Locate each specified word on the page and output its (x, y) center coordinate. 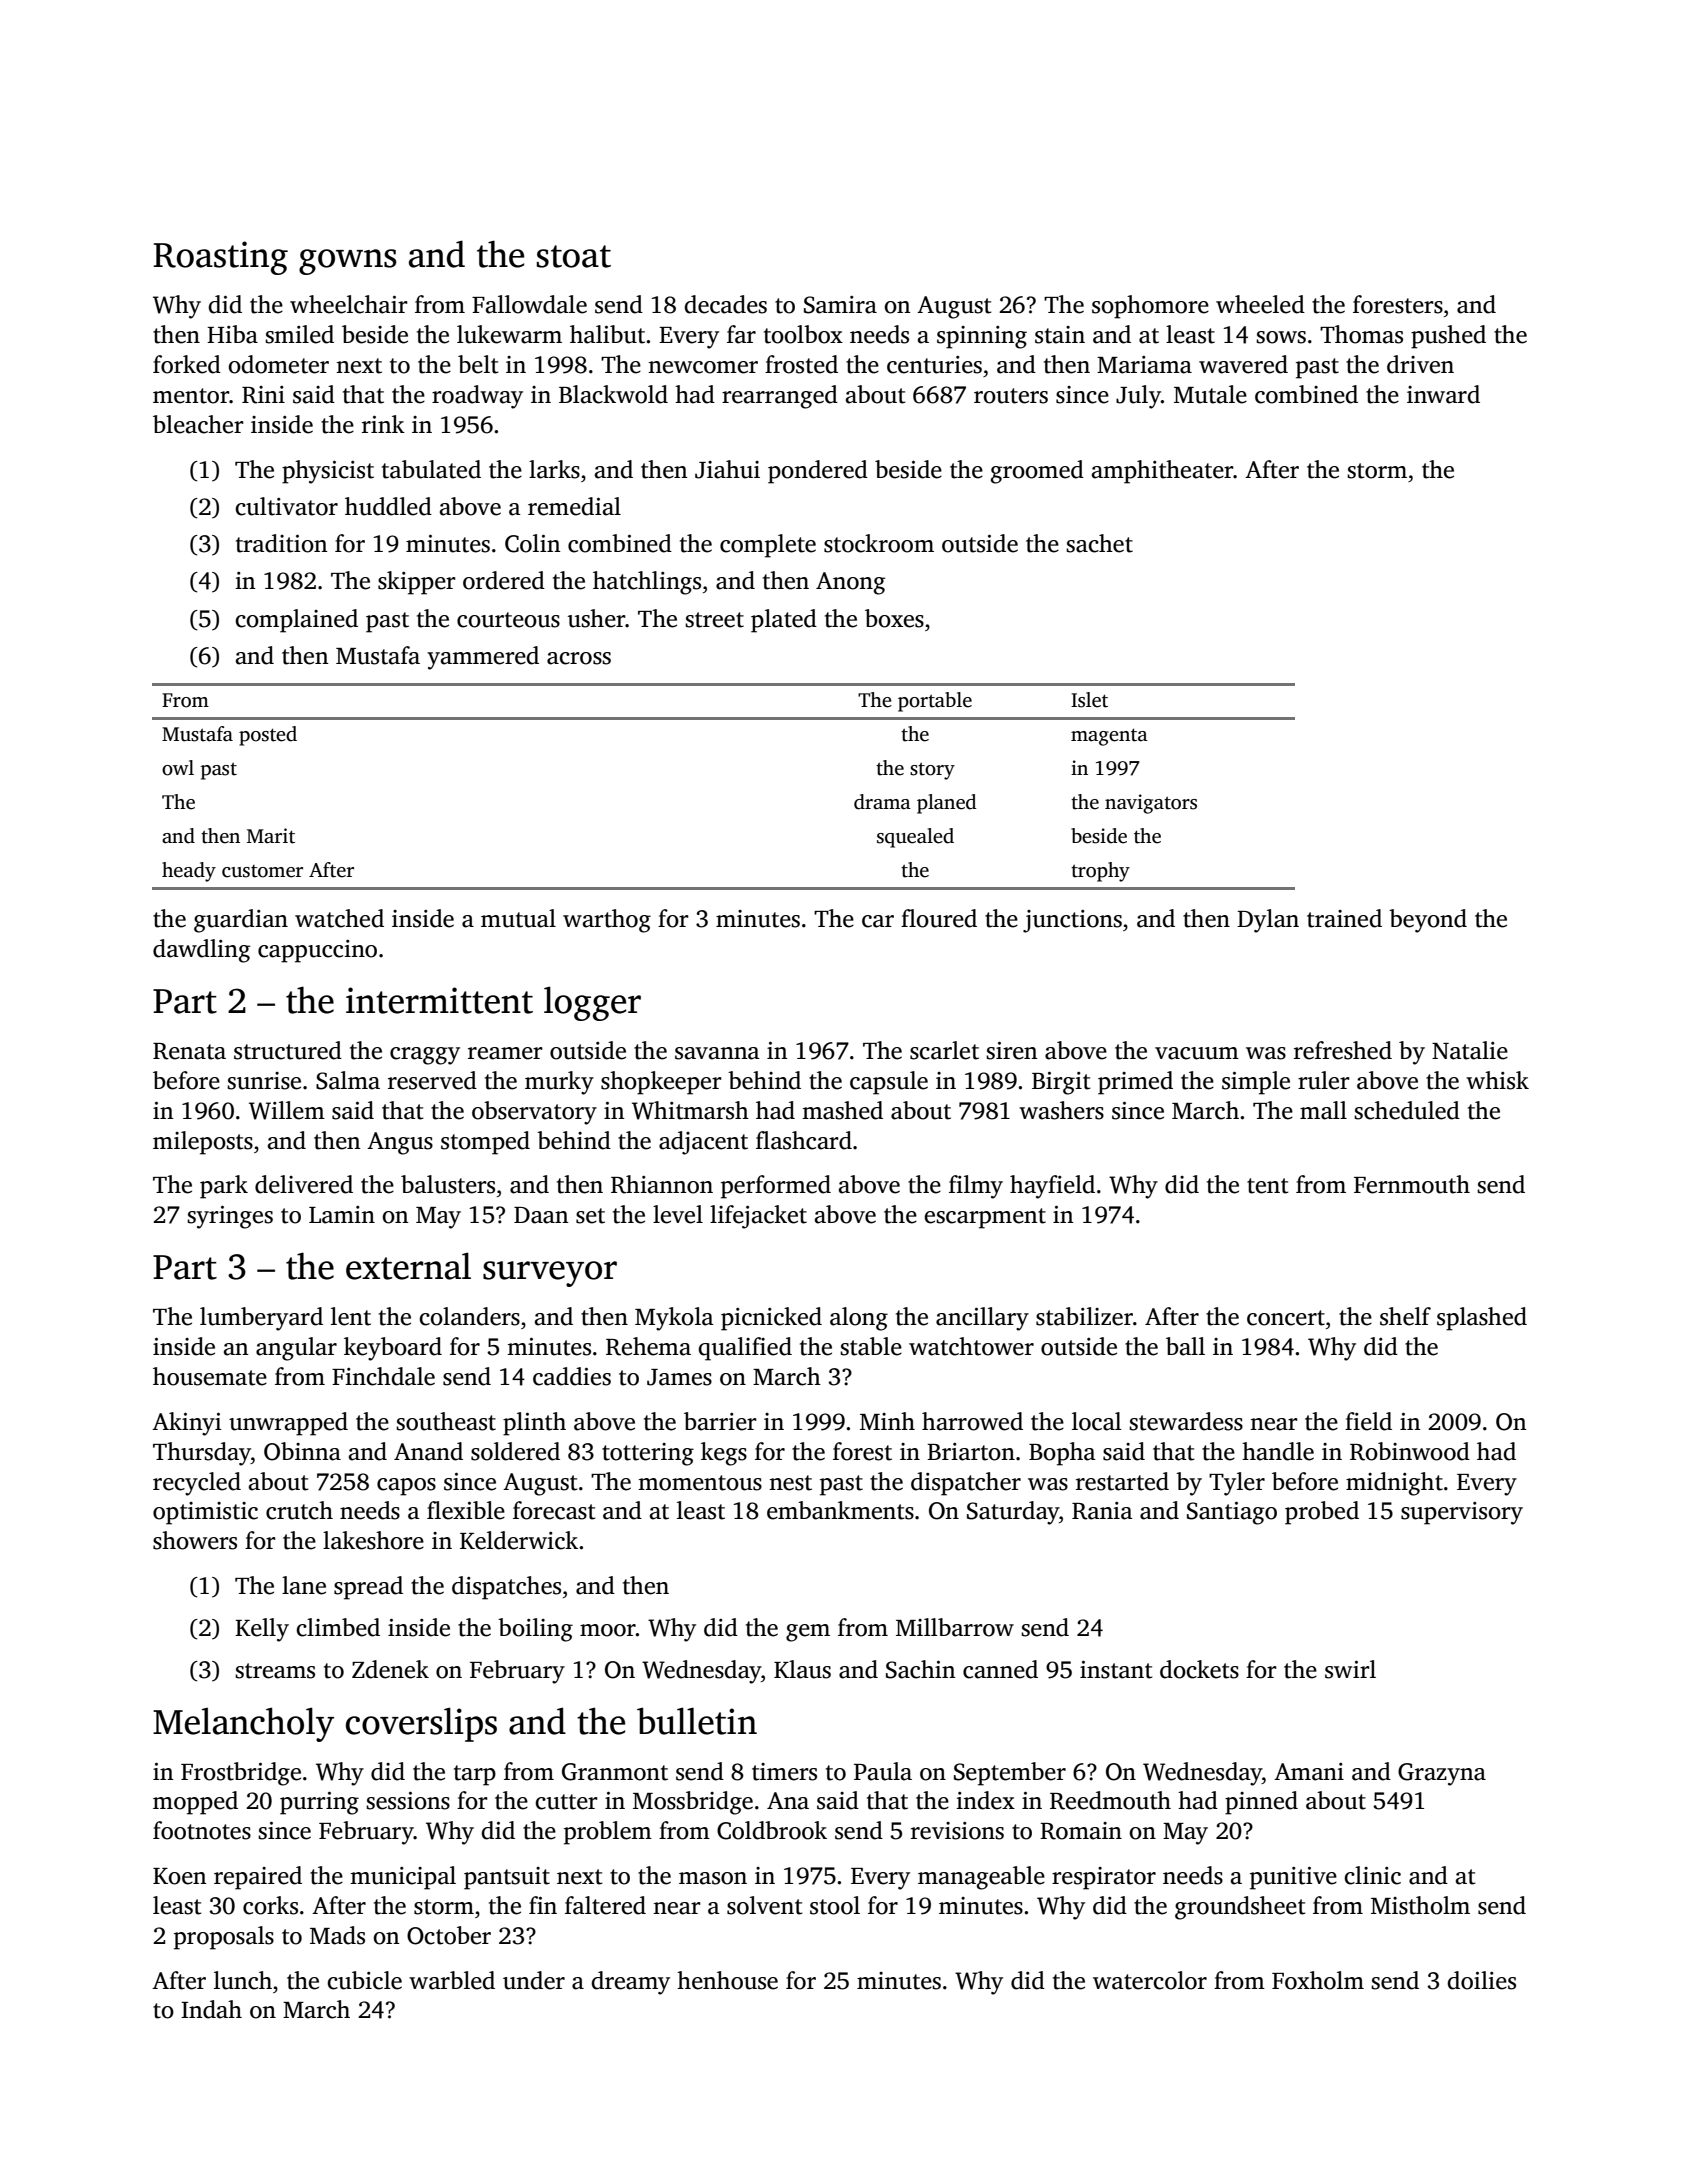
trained (1344, 918)
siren (1012, 1051)
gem (808, 1633)
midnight (1394, 1484)
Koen (180, 1876)
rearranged (780, 397)
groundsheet (1240, 1908)
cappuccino (317, 951)
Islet (1089, 700)
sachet (1099, 543)
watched (339, 918)
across (579, 658)
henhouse (727, 1980)
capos (406, 1487)
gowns (348, 262)
